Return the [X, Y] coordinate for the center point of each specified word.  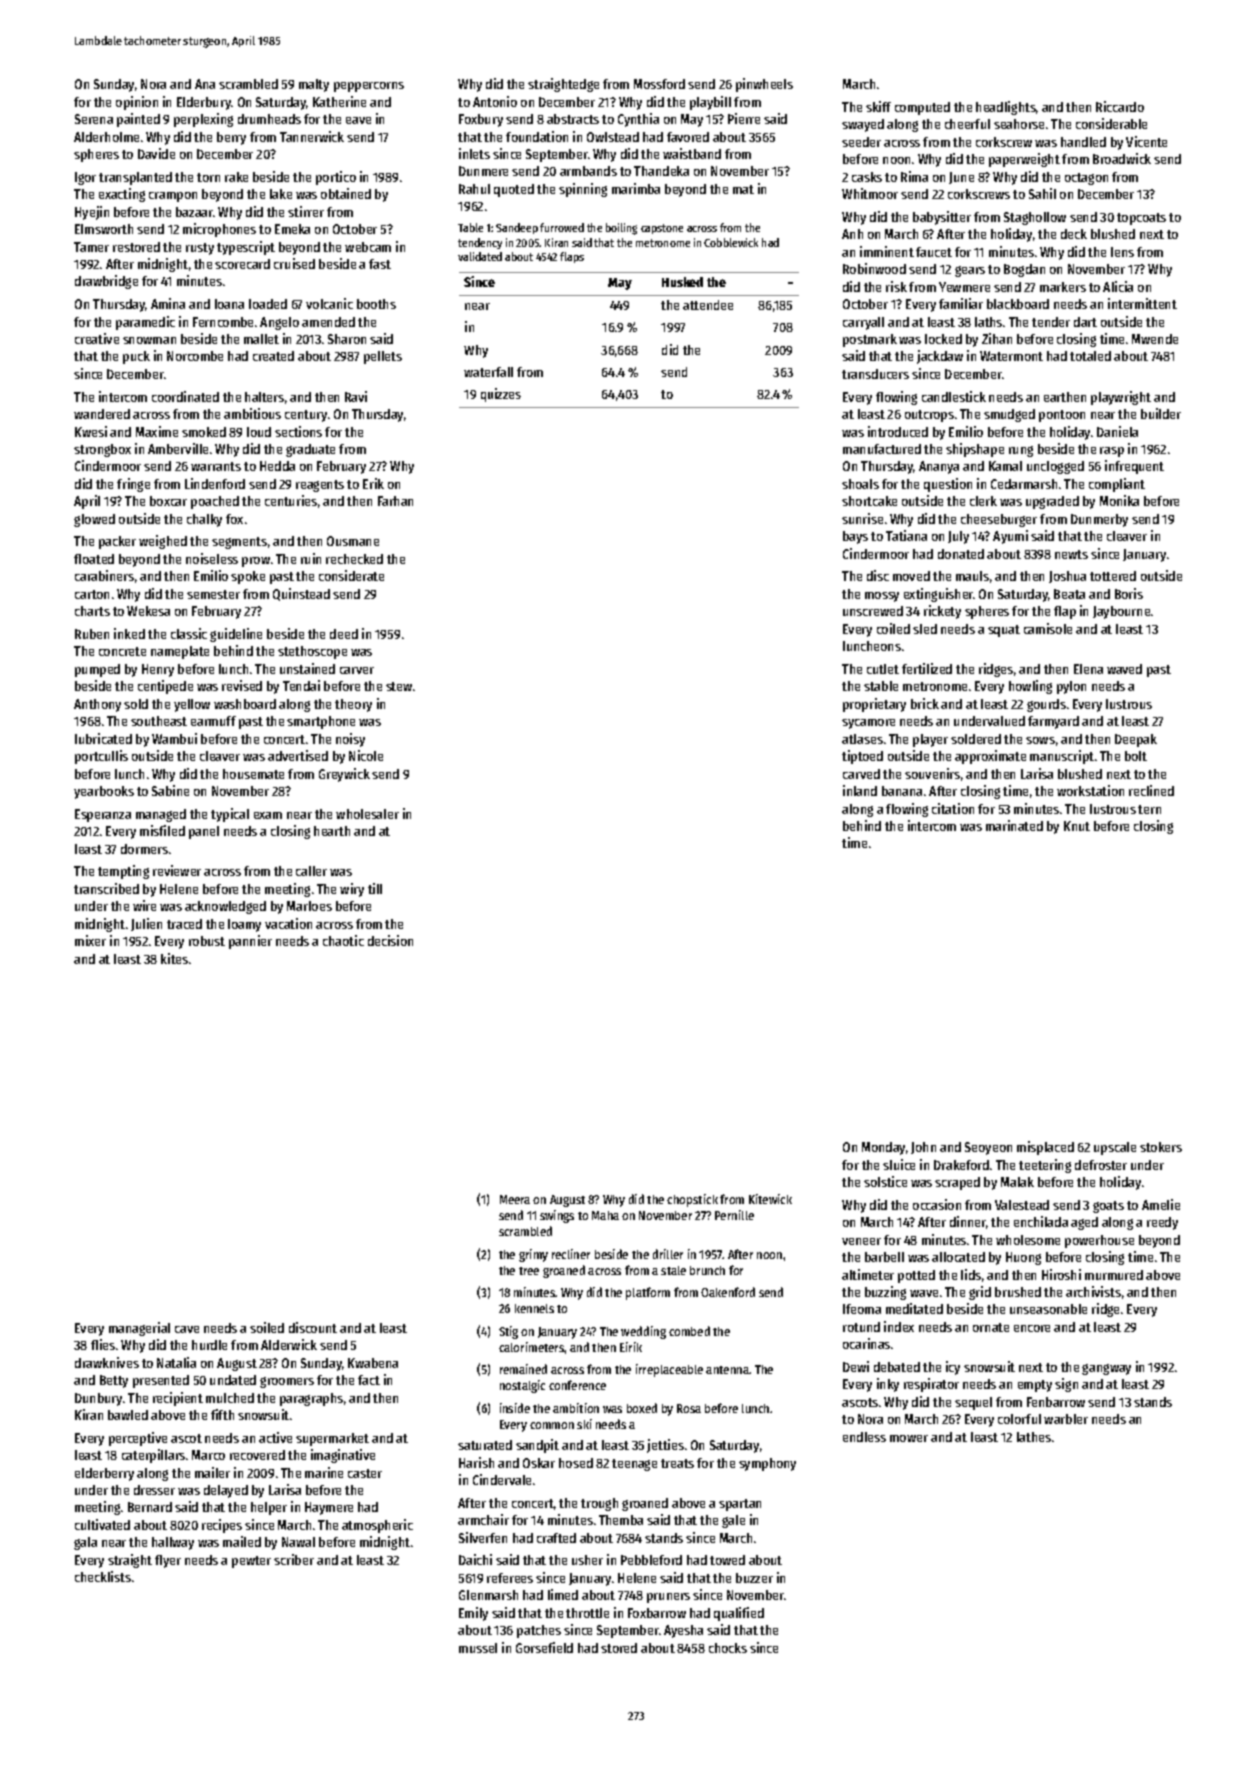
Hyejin [92, 213]
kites [174, 958]
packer [117, 542]
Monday [883, 1148]
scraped [957, 1183]
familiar [961, 303]
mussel [478, 1648]
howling [1030, 687]
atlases [862, 739]
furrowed [562, 227]
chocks [728, 1648]
